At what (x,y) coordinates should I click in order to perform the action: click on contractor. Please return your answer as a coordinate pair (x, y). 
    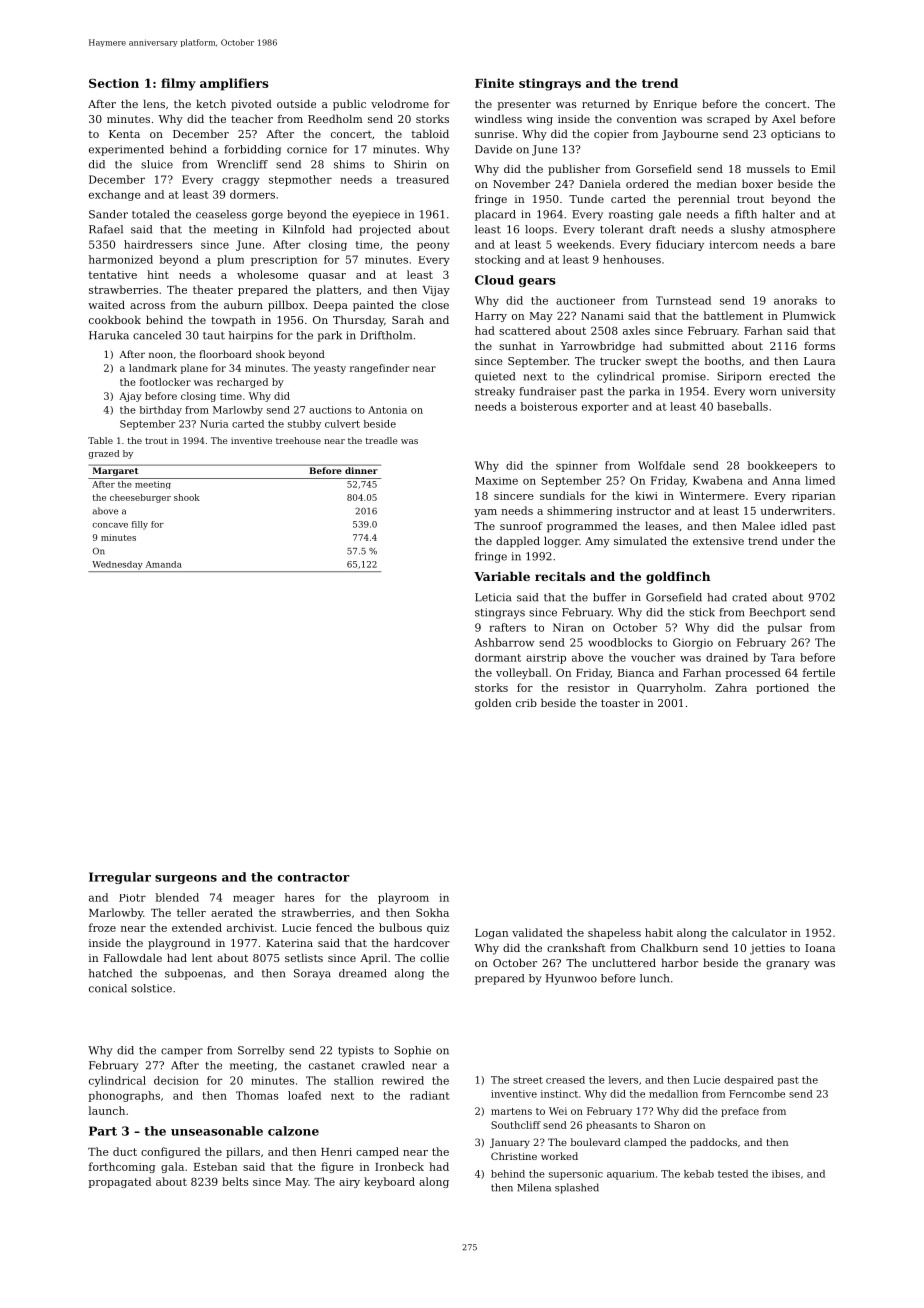
    Looking at the image, I should click on (314, 877).
